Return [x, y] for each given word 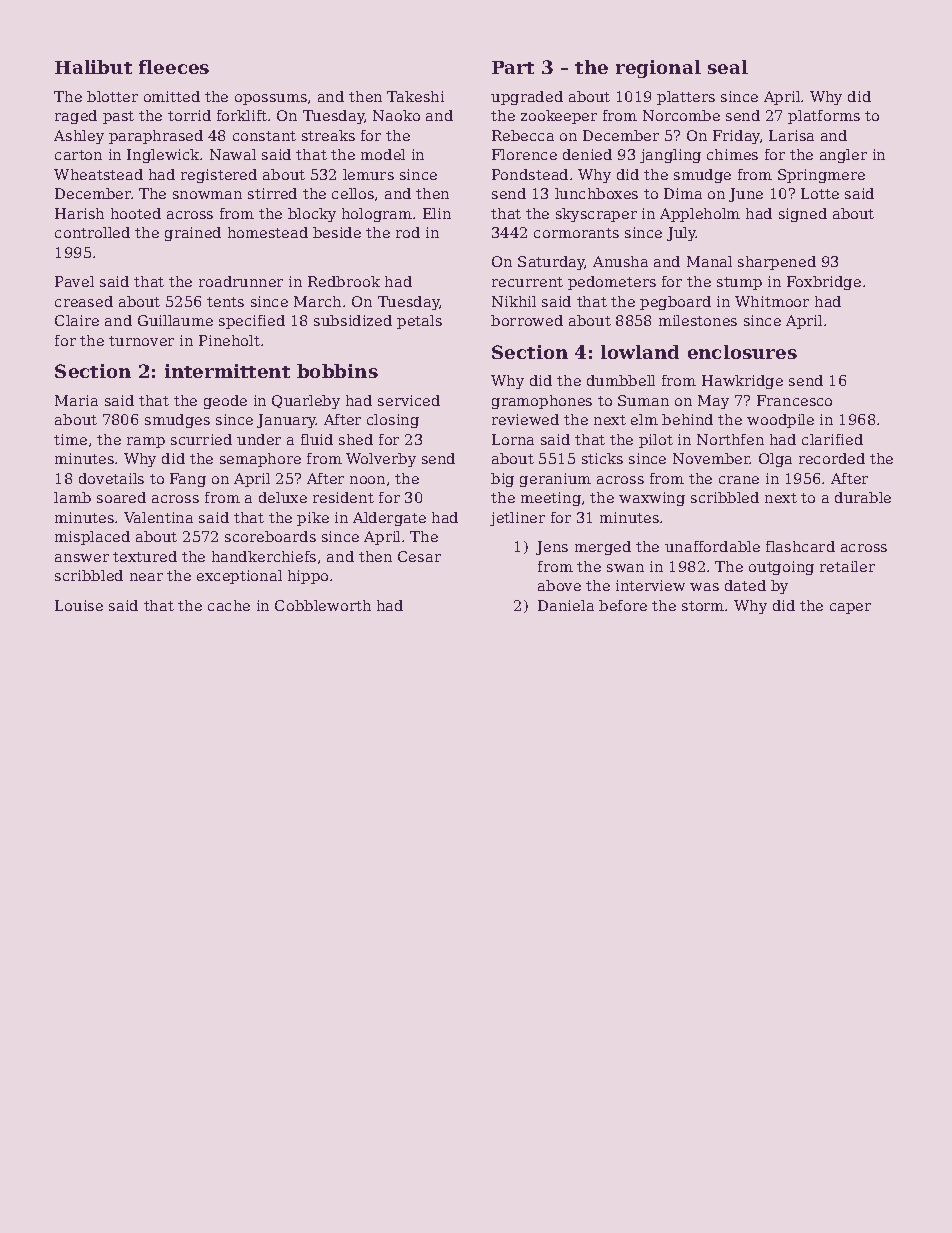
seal [728, 67]
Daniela [566, 605]
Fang [188, 480]
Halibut [93, 67]
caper [850, 608]
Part [513, 67]
